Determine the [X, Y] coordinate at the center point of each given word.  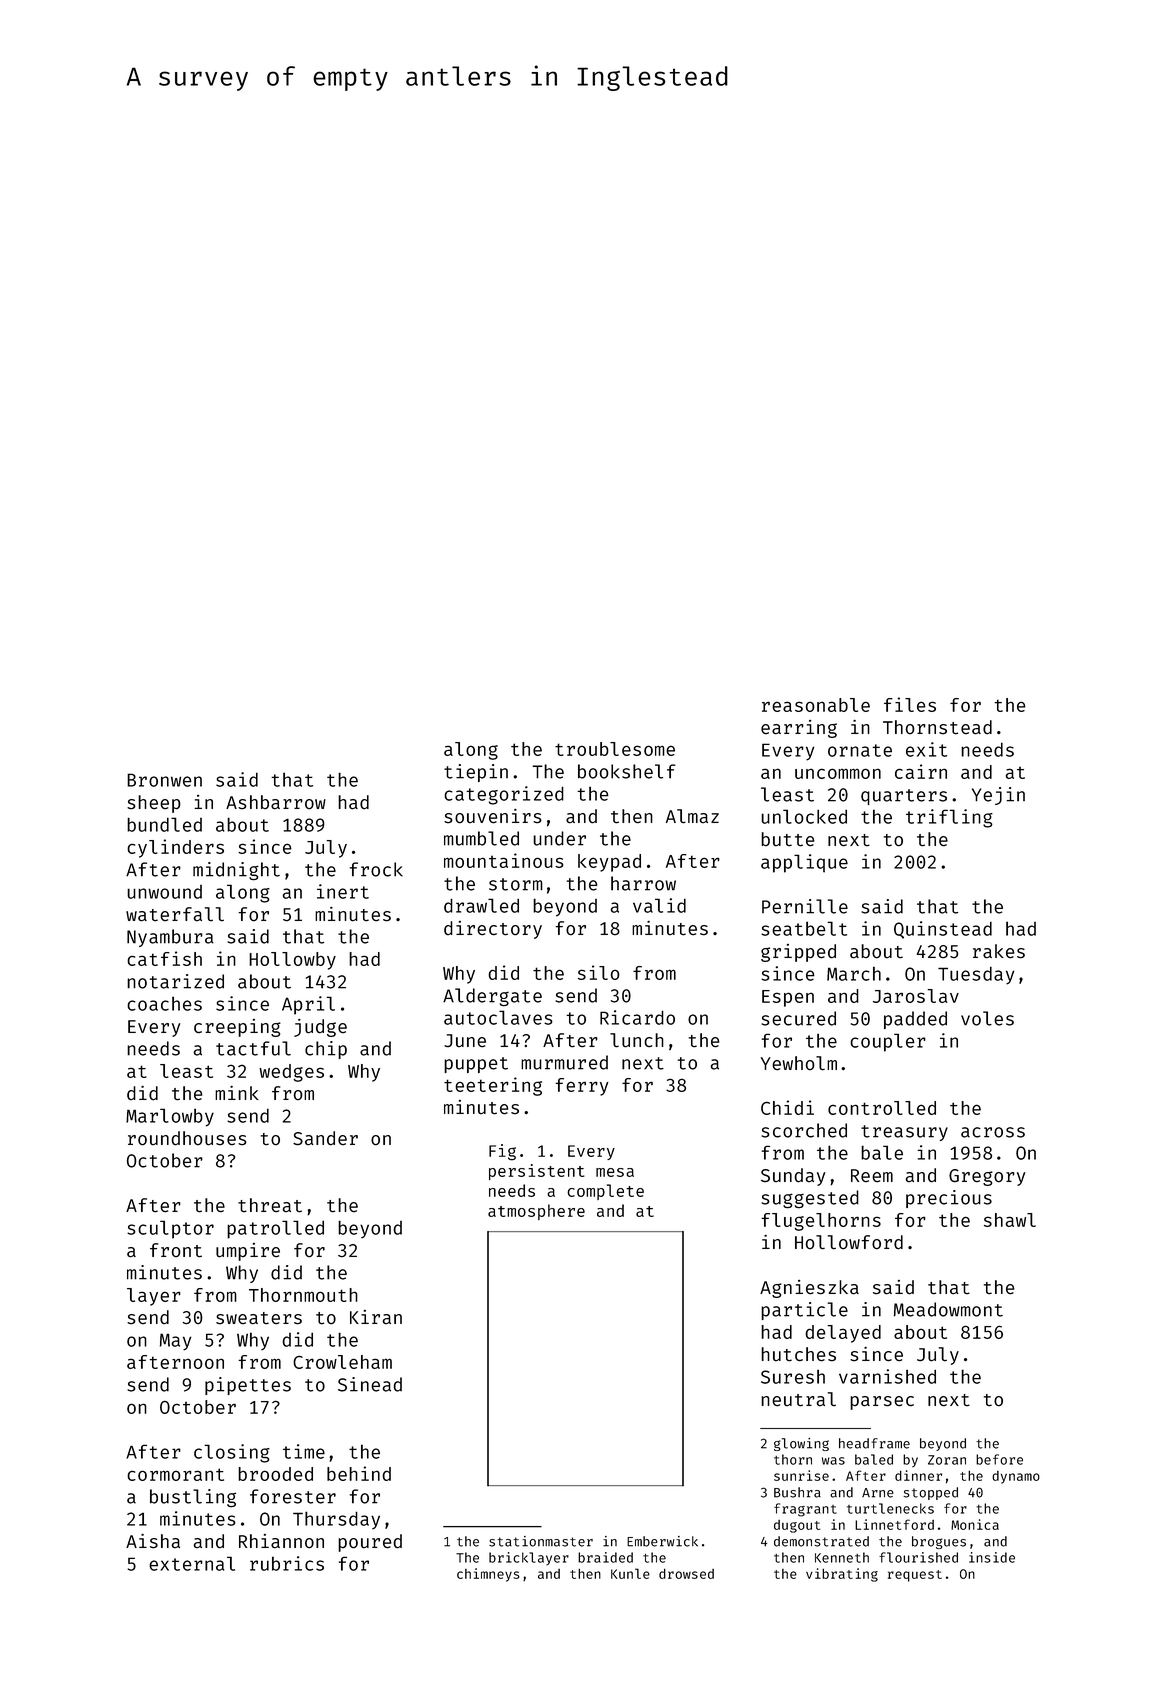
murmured [564, 1062]
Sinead [370, 1384]
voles [987, 1018]
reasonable [816, 705]
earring [799, 729]
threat [270, 1205]
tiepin [476, 773]
